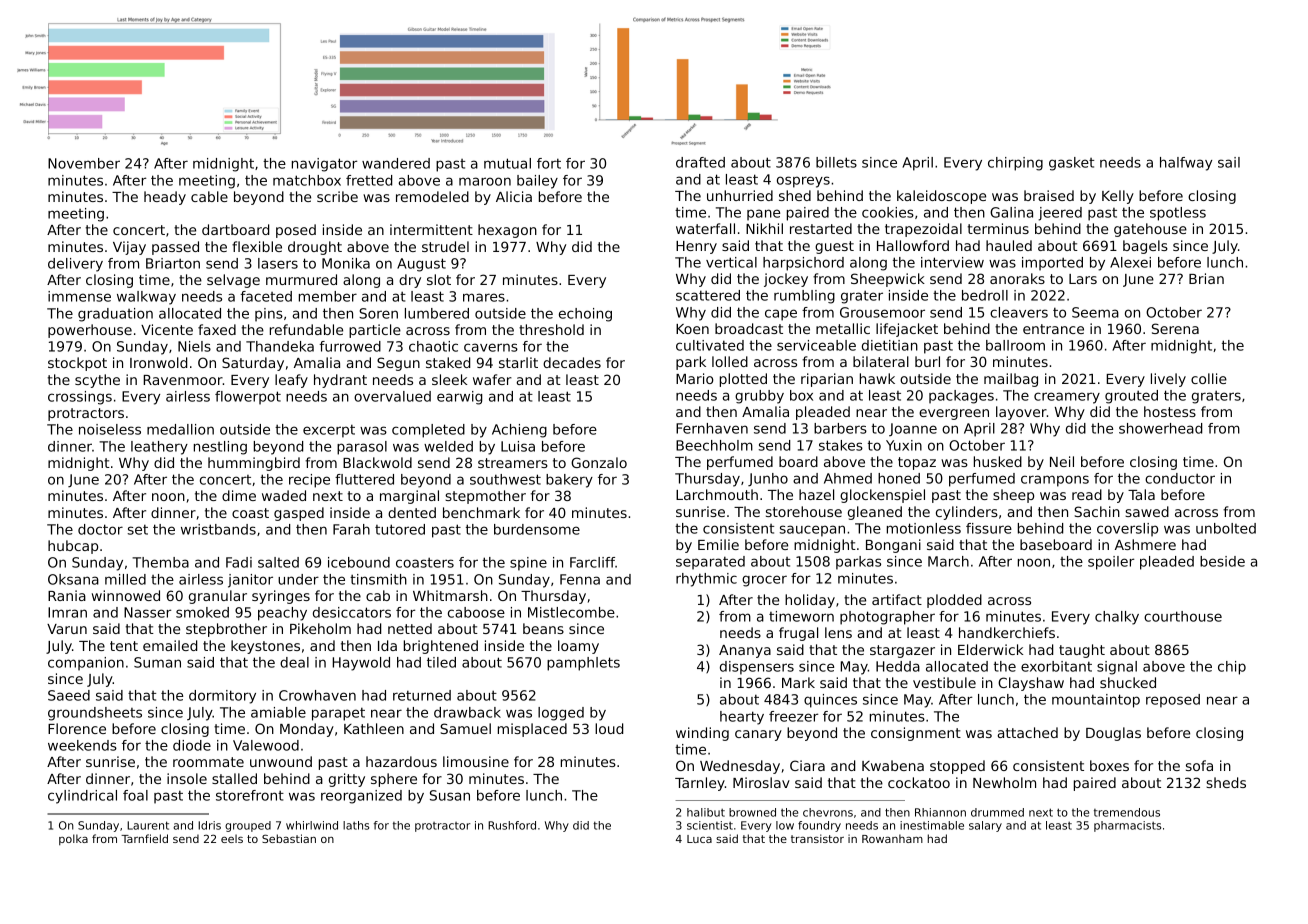 This screenshot has height=924, width=1308. I want to click on logged, so click(561, 714).
